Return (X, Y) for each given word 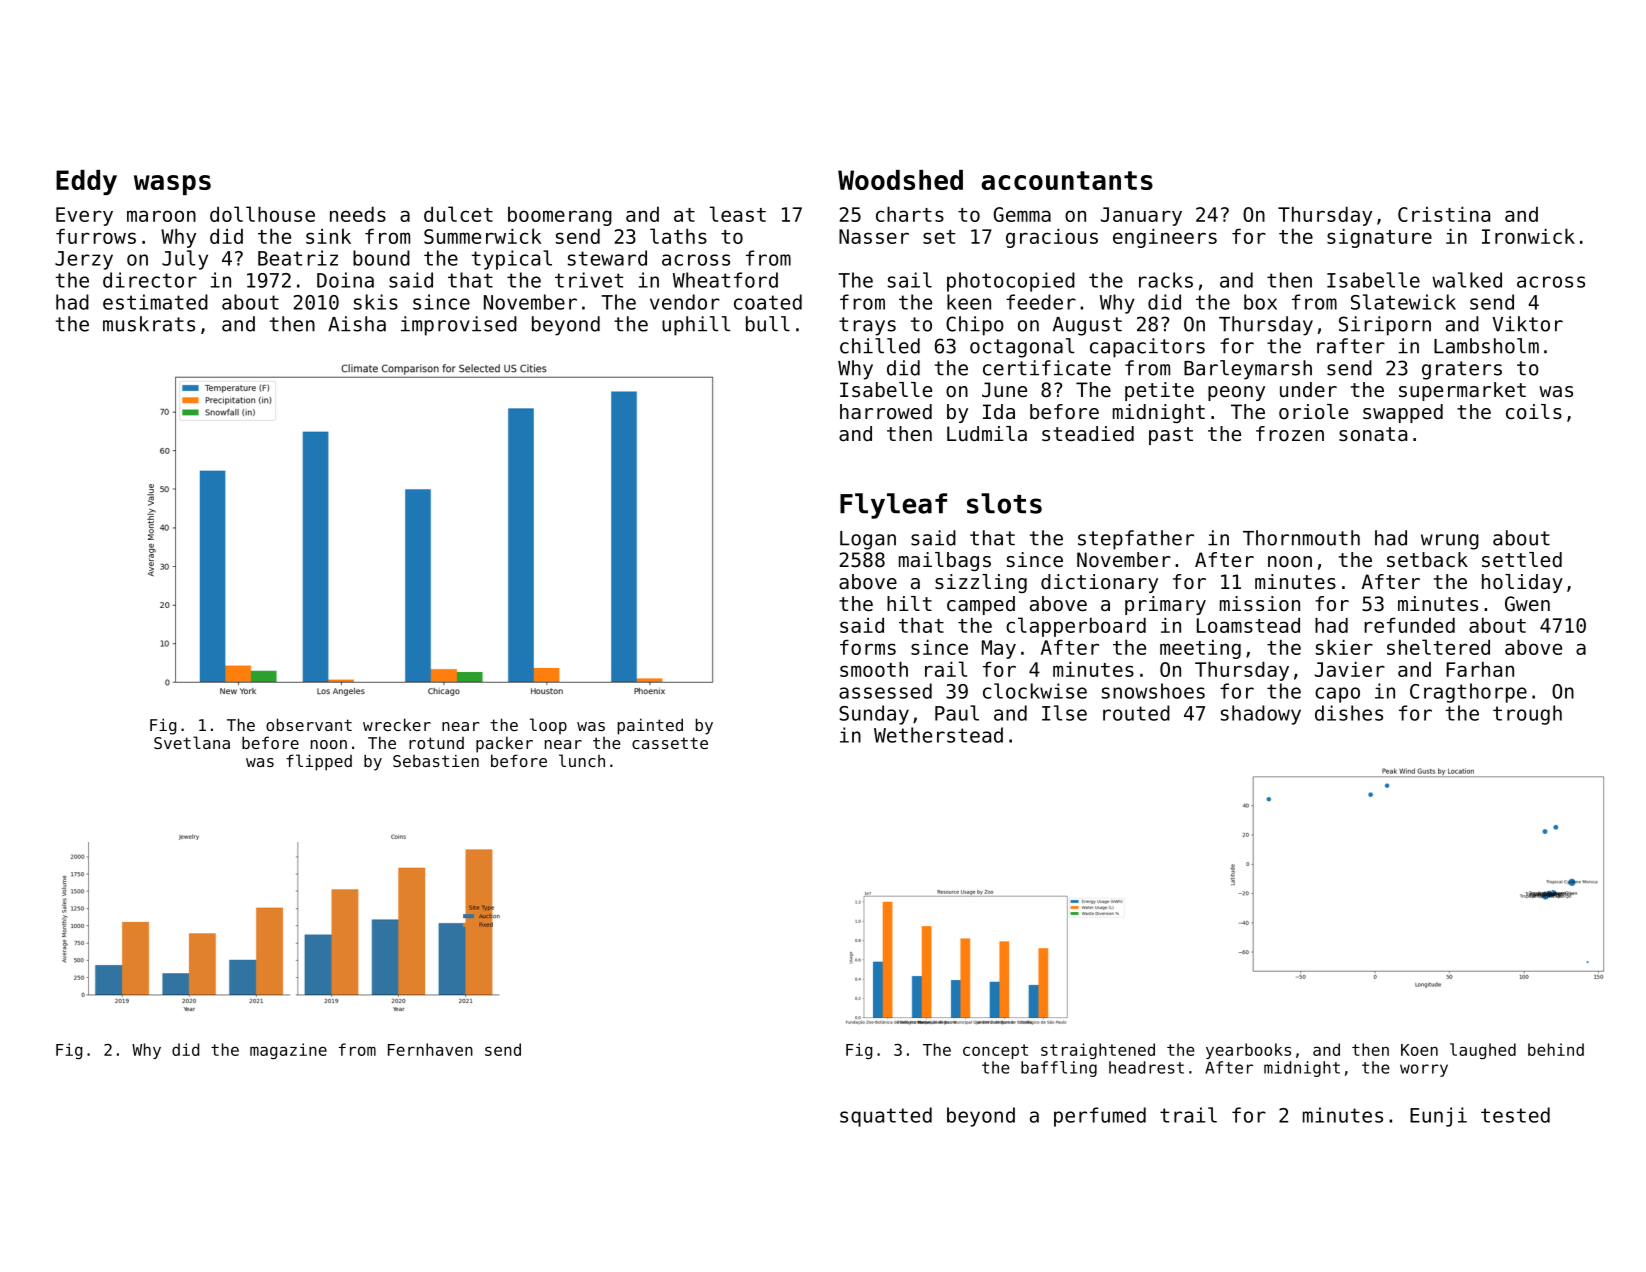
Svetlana (192, 742)
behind (1556, 1049)
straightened (1098, 1051)
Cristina (1444, 214)
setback (1427, 560)
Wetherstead (938, 735)
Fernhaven (430, 1049)
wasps (172, 185)
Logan (868, 540)
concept (995, 1051)
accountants (1067, 180)
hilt (909, 603)
